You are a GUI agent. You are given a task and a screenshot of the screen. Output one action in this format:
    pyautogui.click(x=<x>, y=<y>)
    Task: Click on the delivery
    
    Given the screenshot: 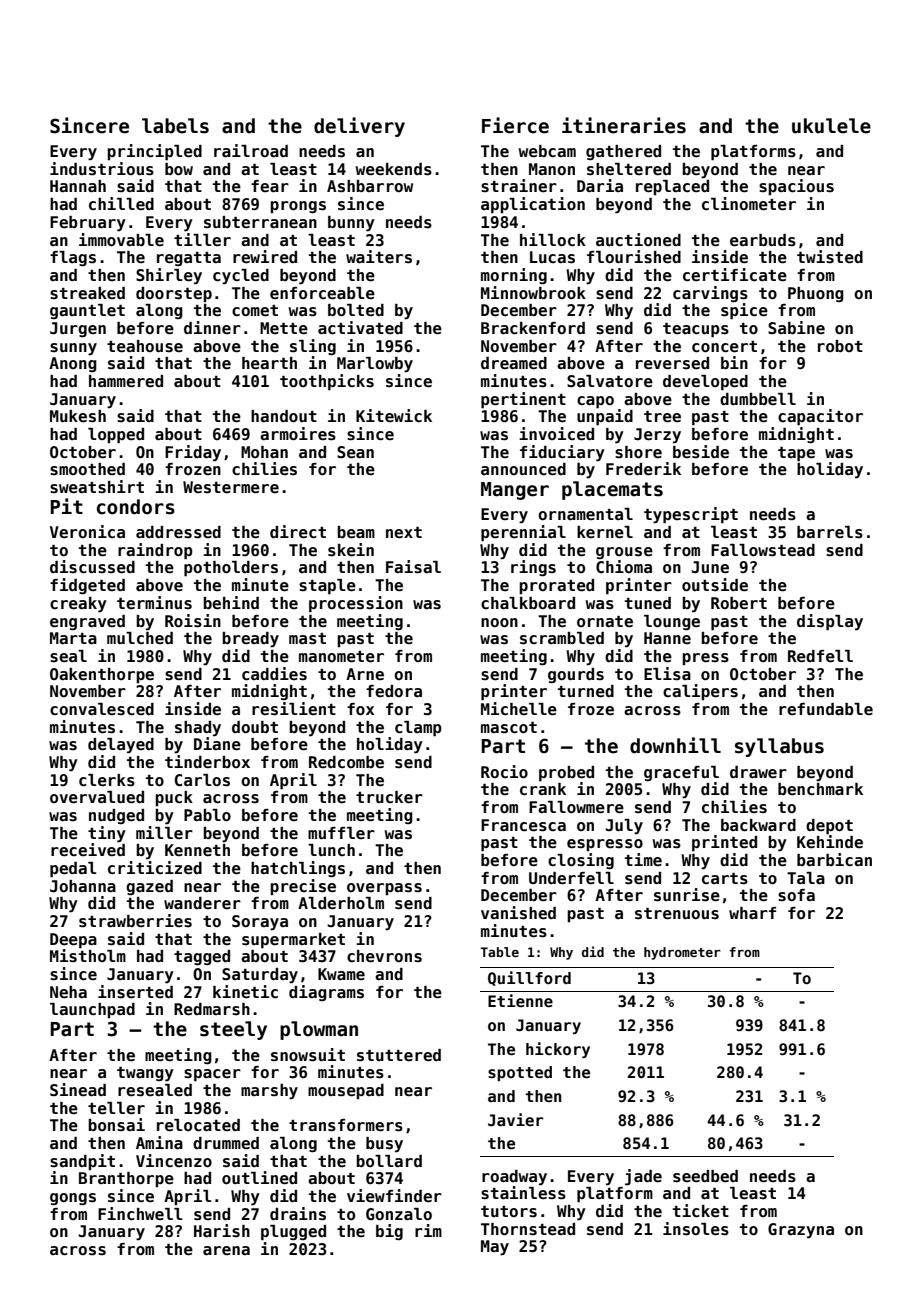 What is the action you would take?
    pyautogui.click(x=359, y=127)
